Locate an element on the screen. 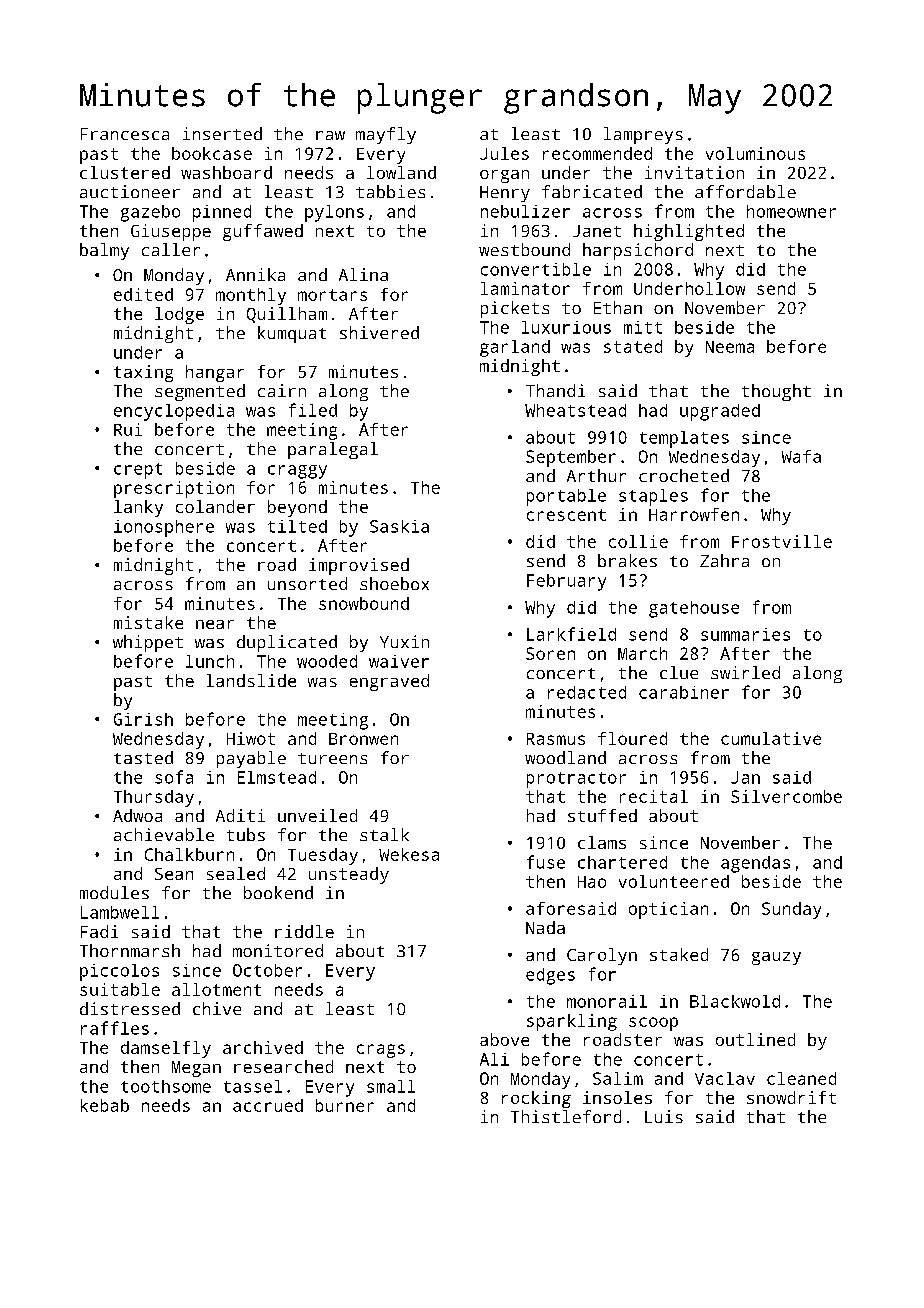 This screenshot has height=1308, width=924. thought is located at coordinates (776, 392).
